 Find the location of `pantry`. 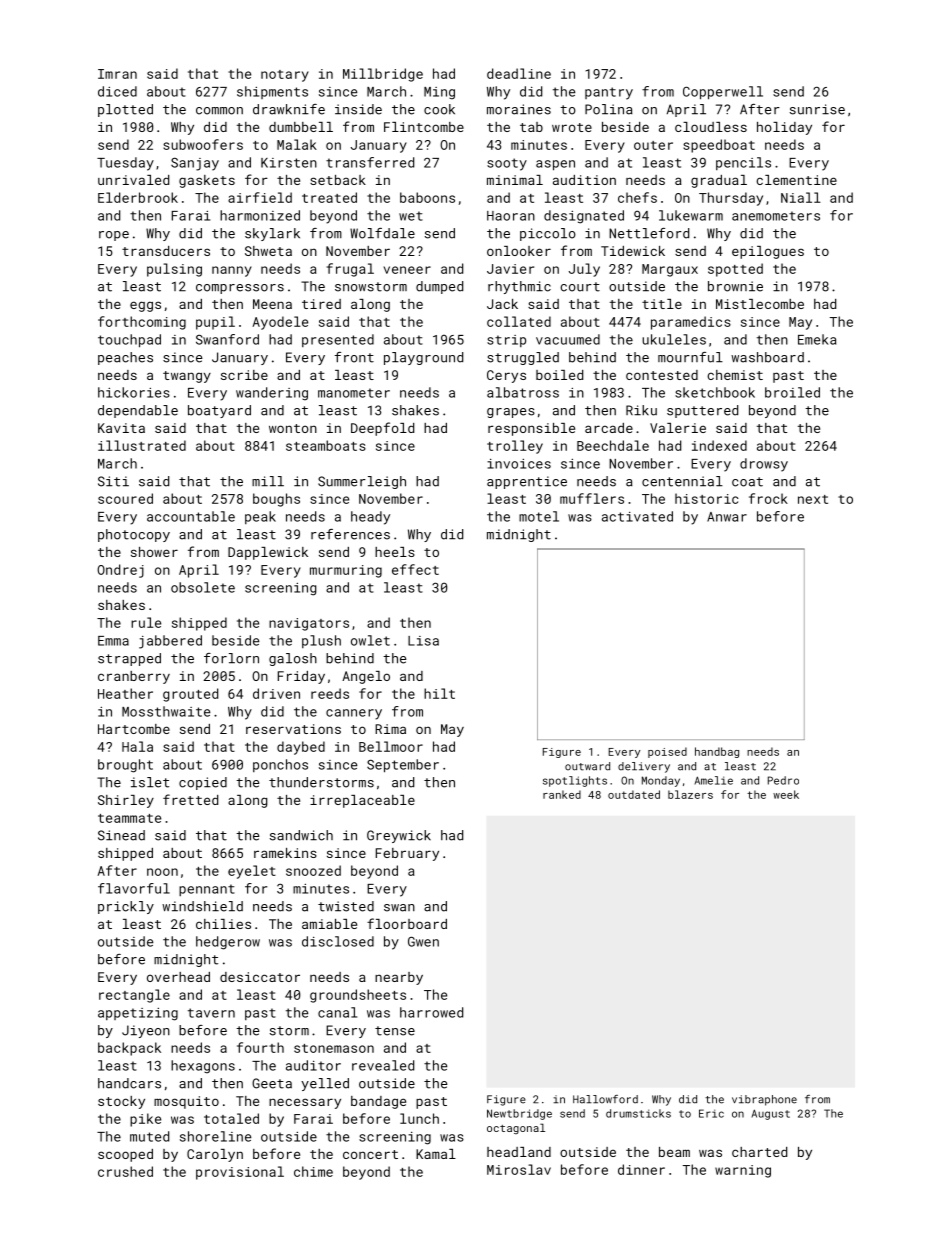

pantry is located at coordinates (609, 93).
